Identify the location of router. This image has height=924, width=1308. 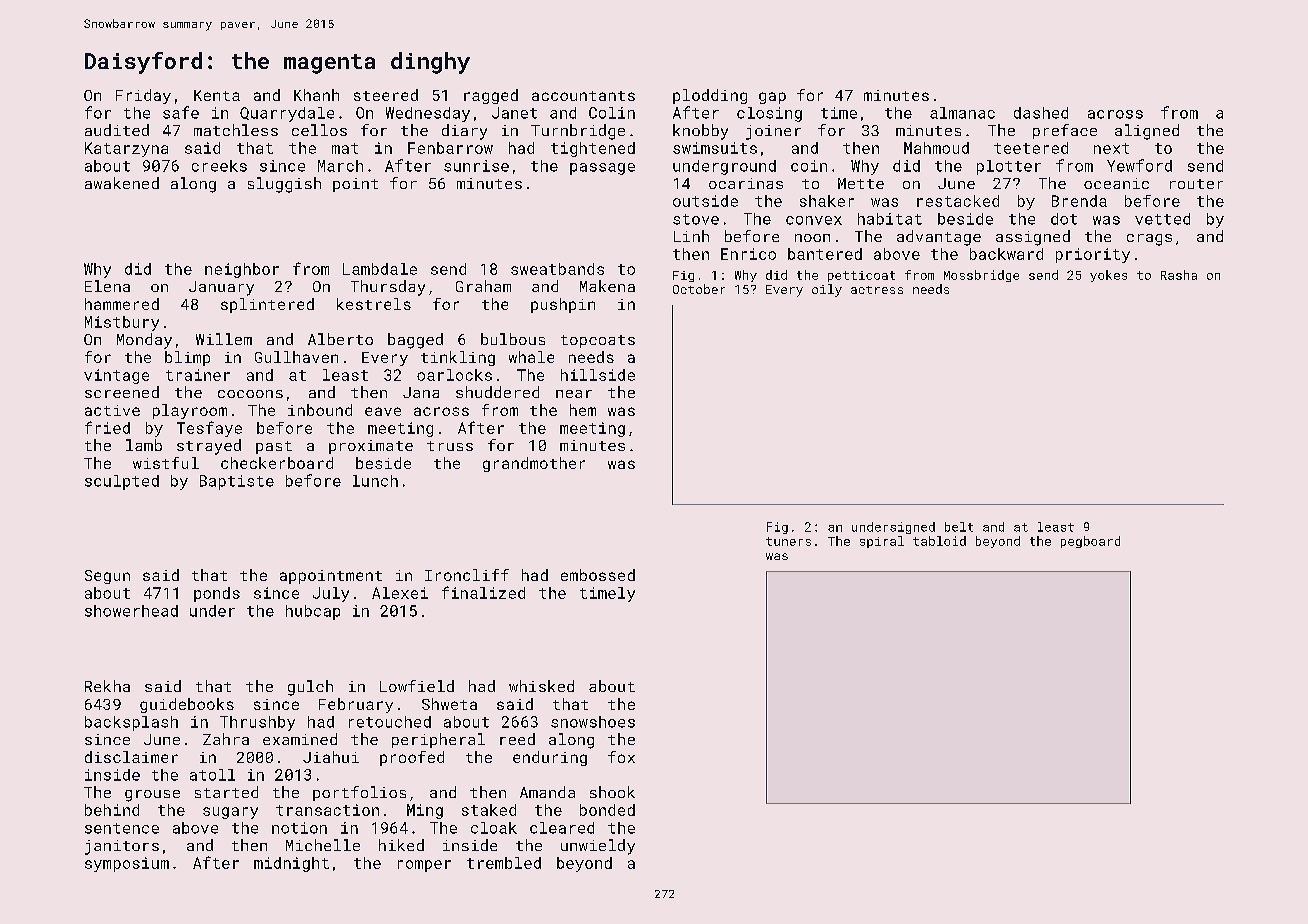
(1196, 184).
